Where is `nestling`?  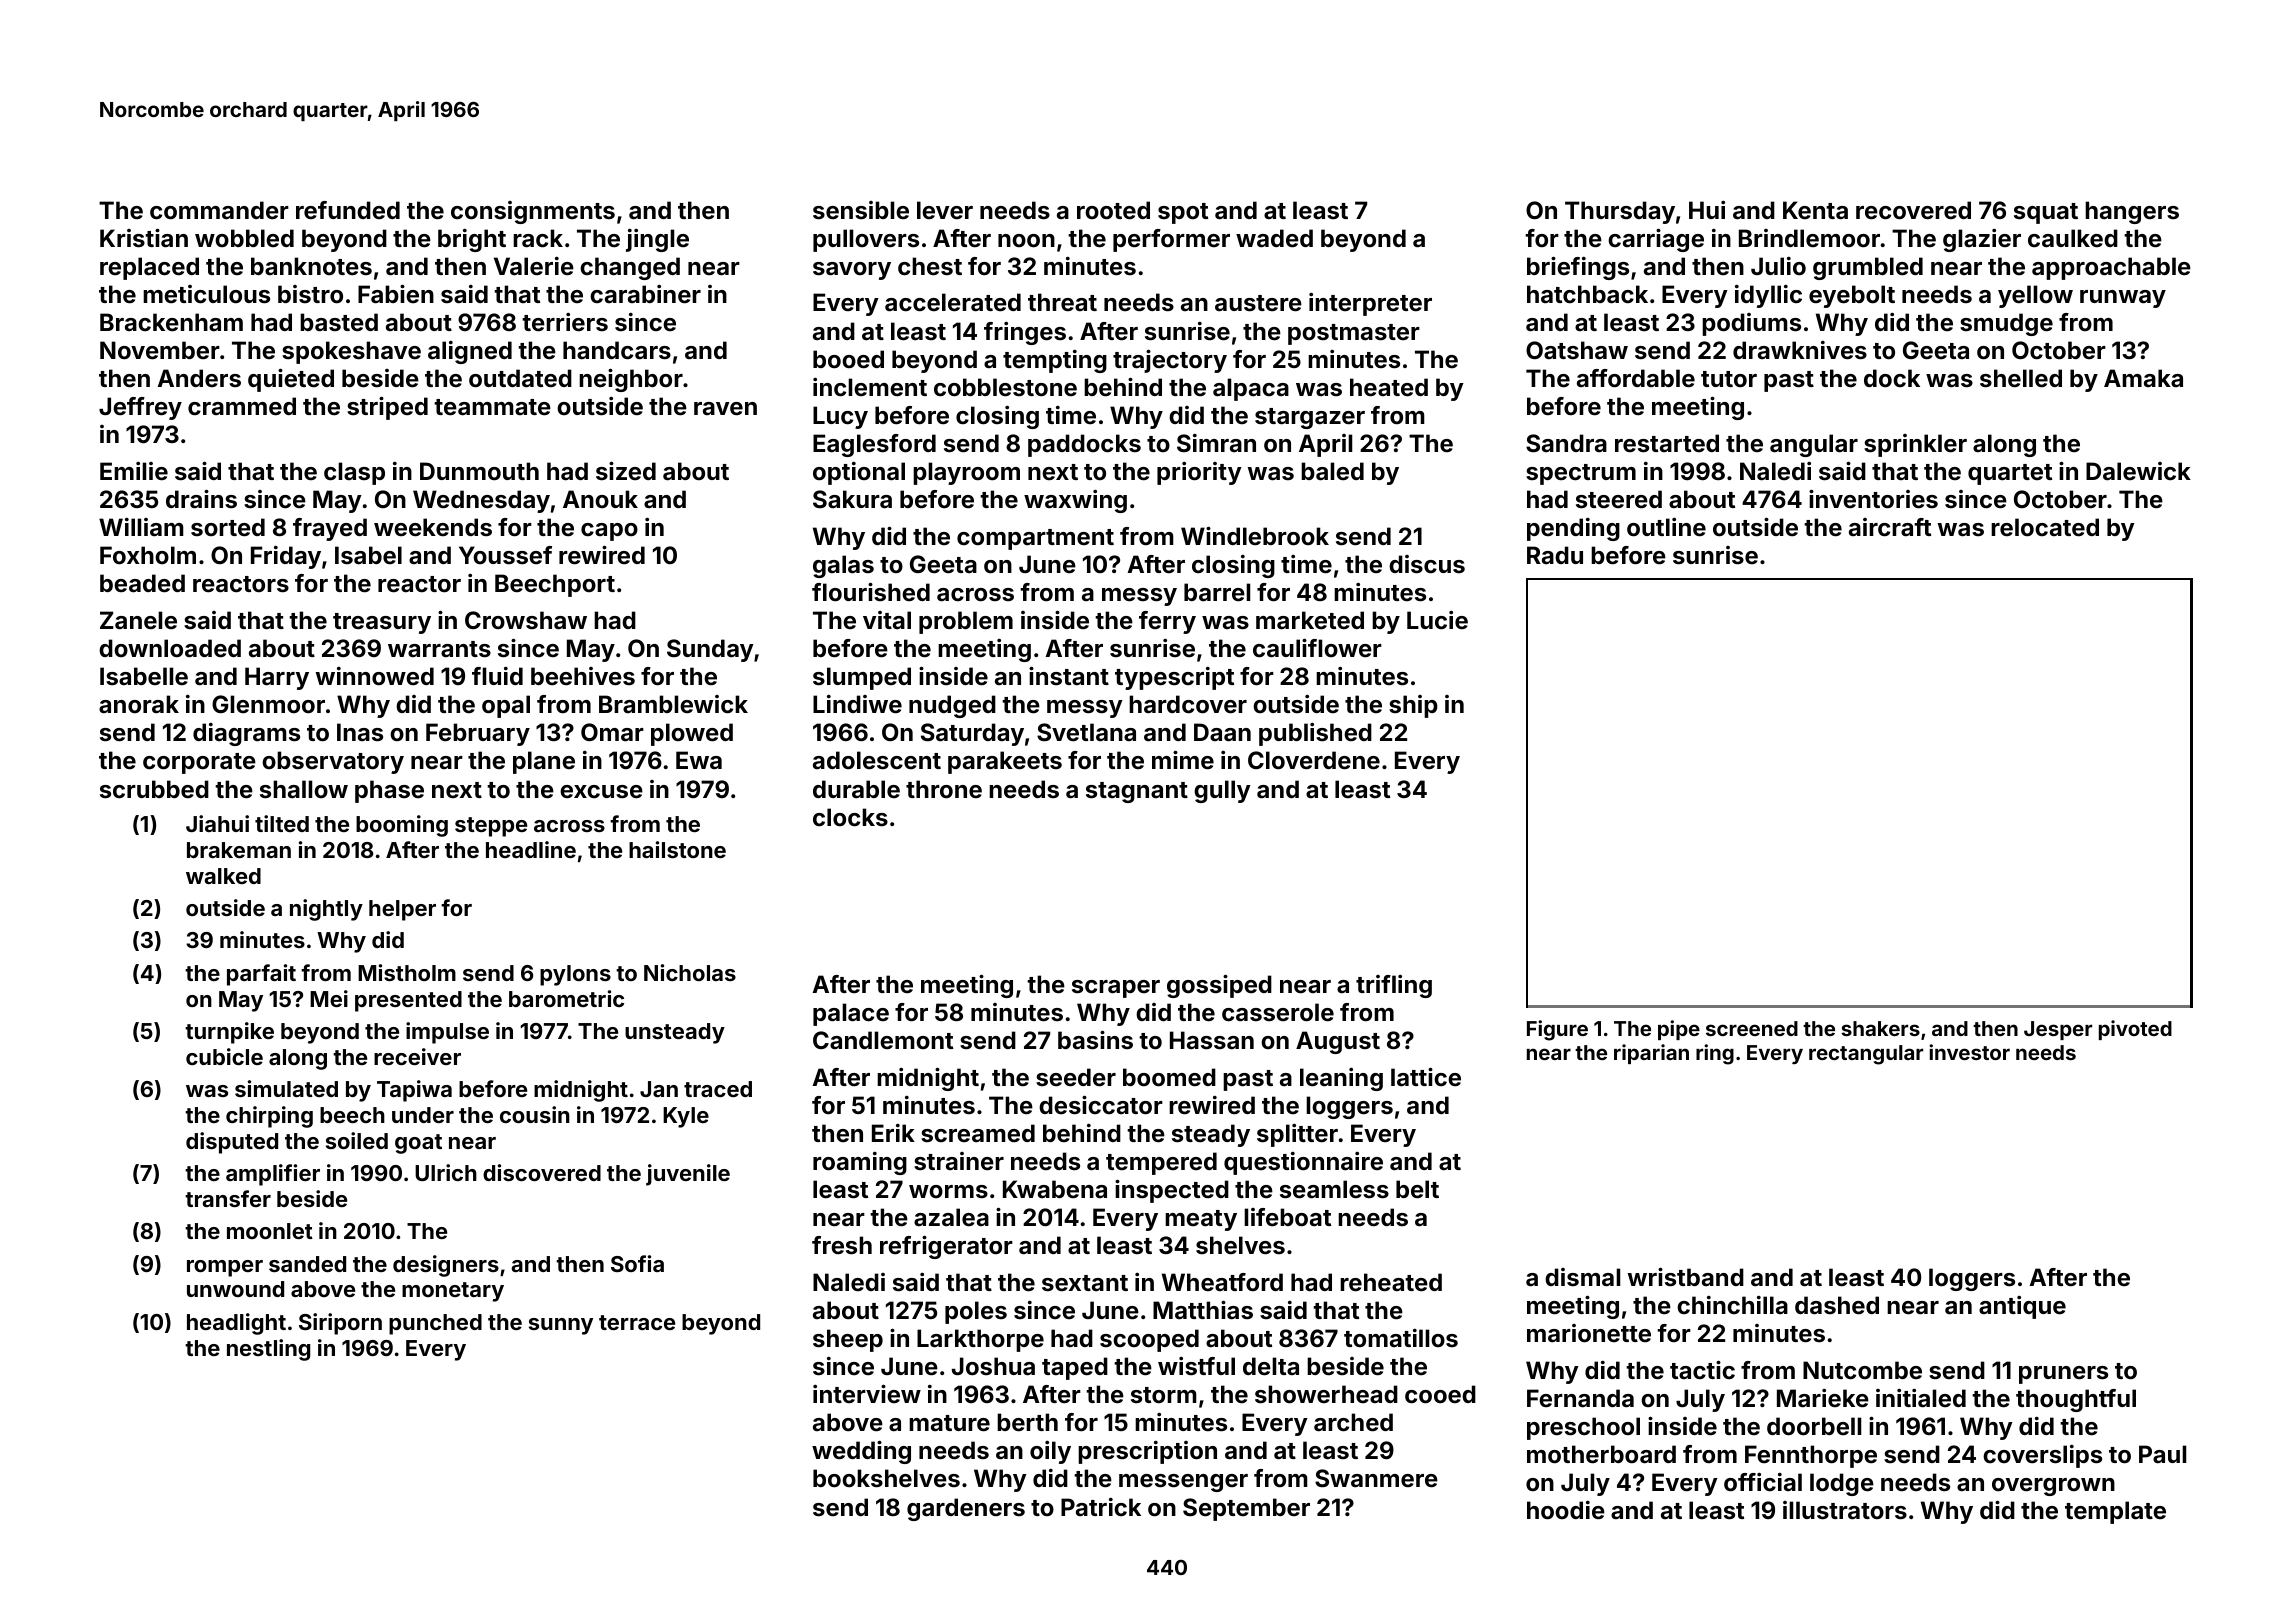
nestling is located at coordinates (268, 1350).
